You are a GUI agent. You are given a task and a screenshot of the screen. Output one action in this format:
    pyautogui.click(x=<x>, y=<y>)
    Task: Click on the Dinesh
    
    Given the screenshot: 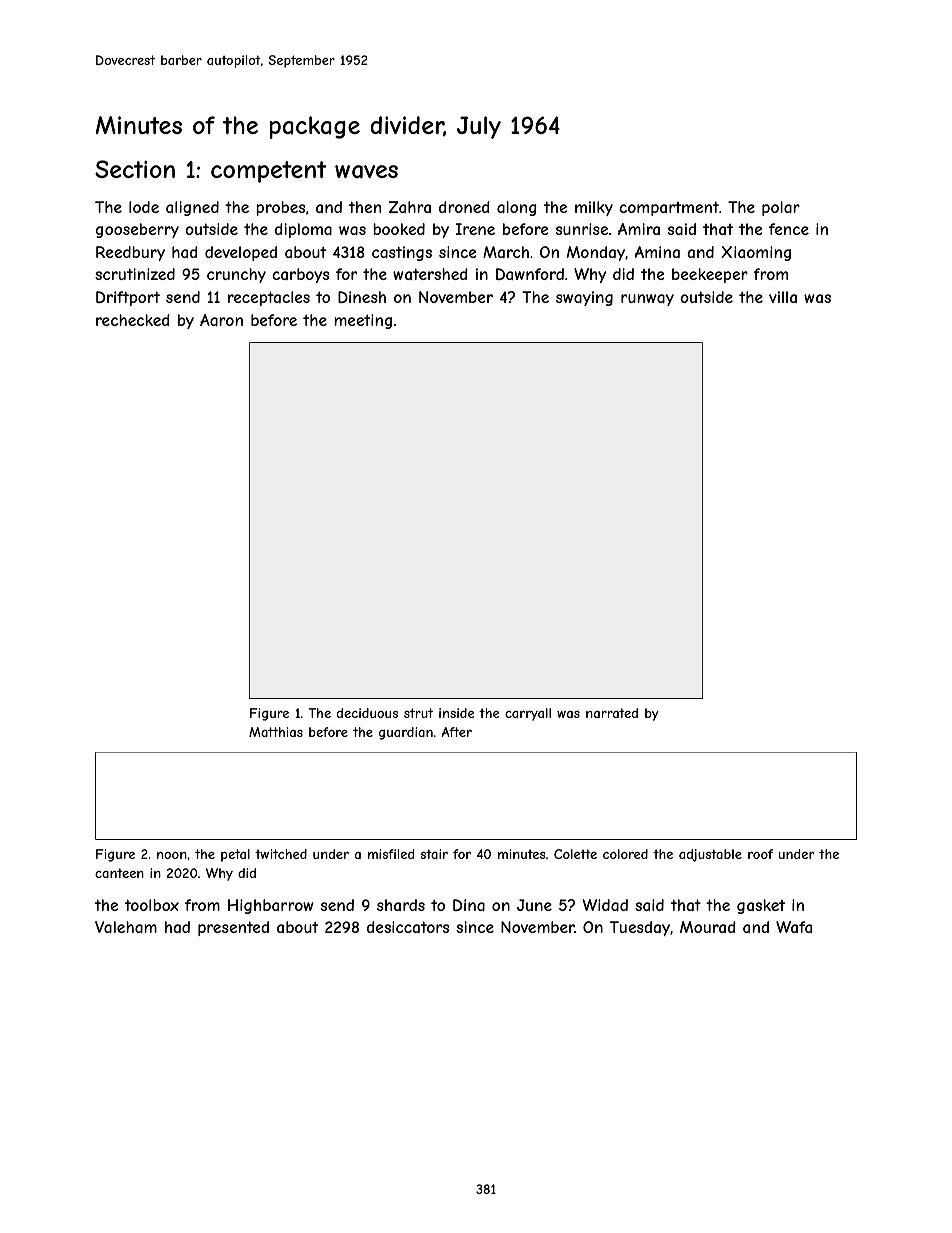 What is the action you would take?
    pyautogui.click(x=362, y=297)
